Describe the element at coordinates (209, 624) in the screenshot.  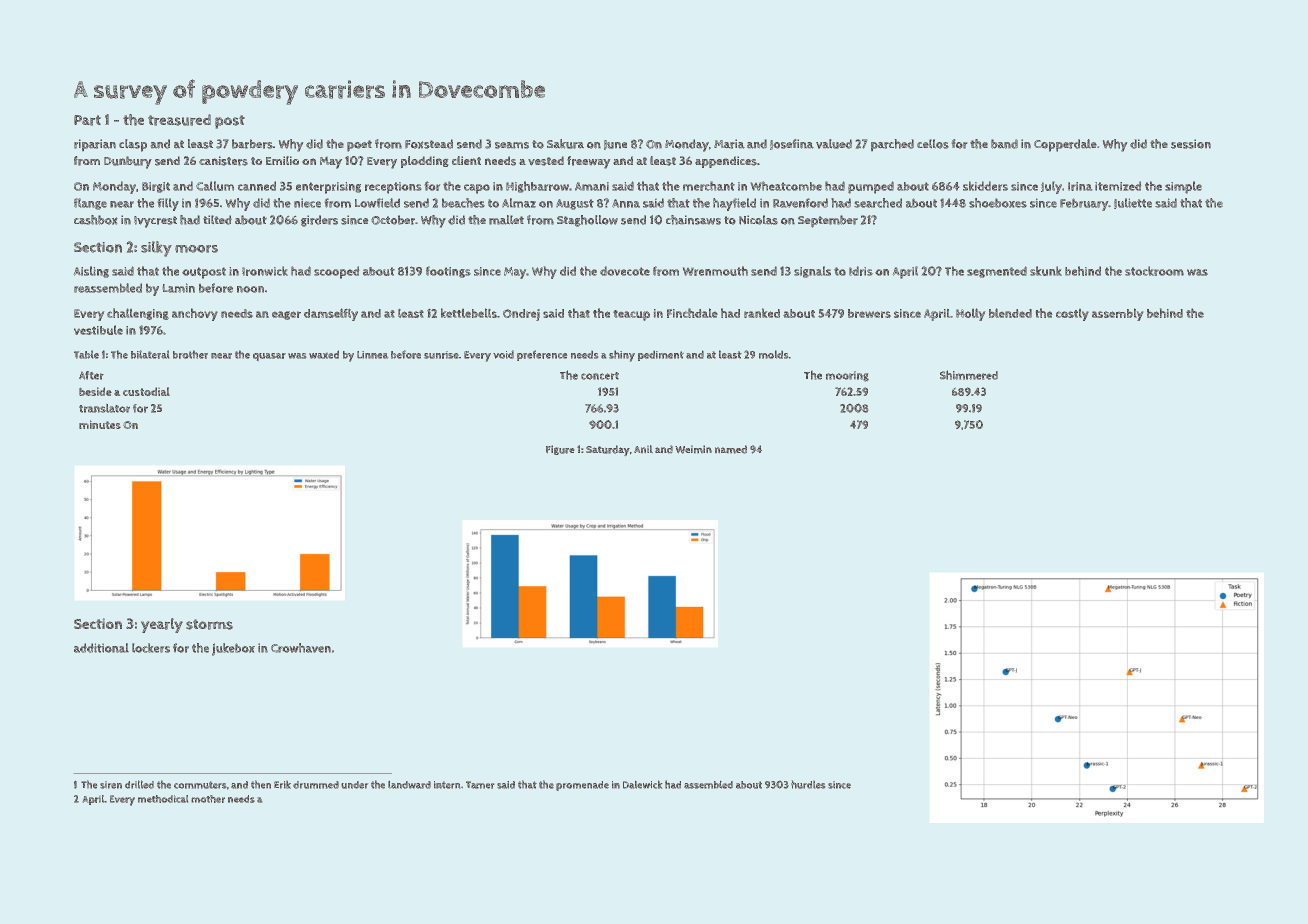
I see `storms` at that location.
